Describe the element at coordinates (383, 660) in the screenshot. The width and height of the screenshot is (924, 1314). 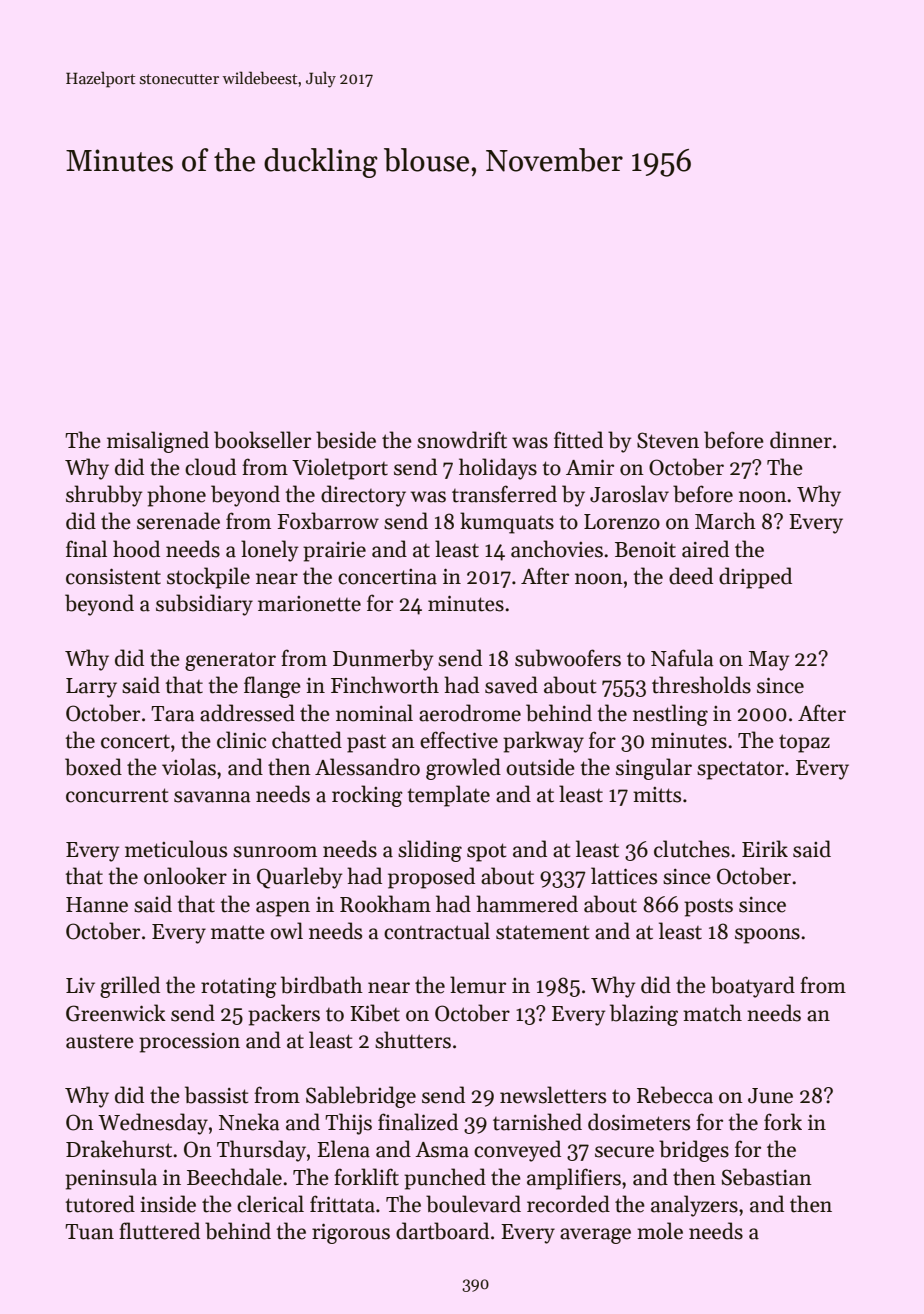
I see `Dunmerby` at that location.
